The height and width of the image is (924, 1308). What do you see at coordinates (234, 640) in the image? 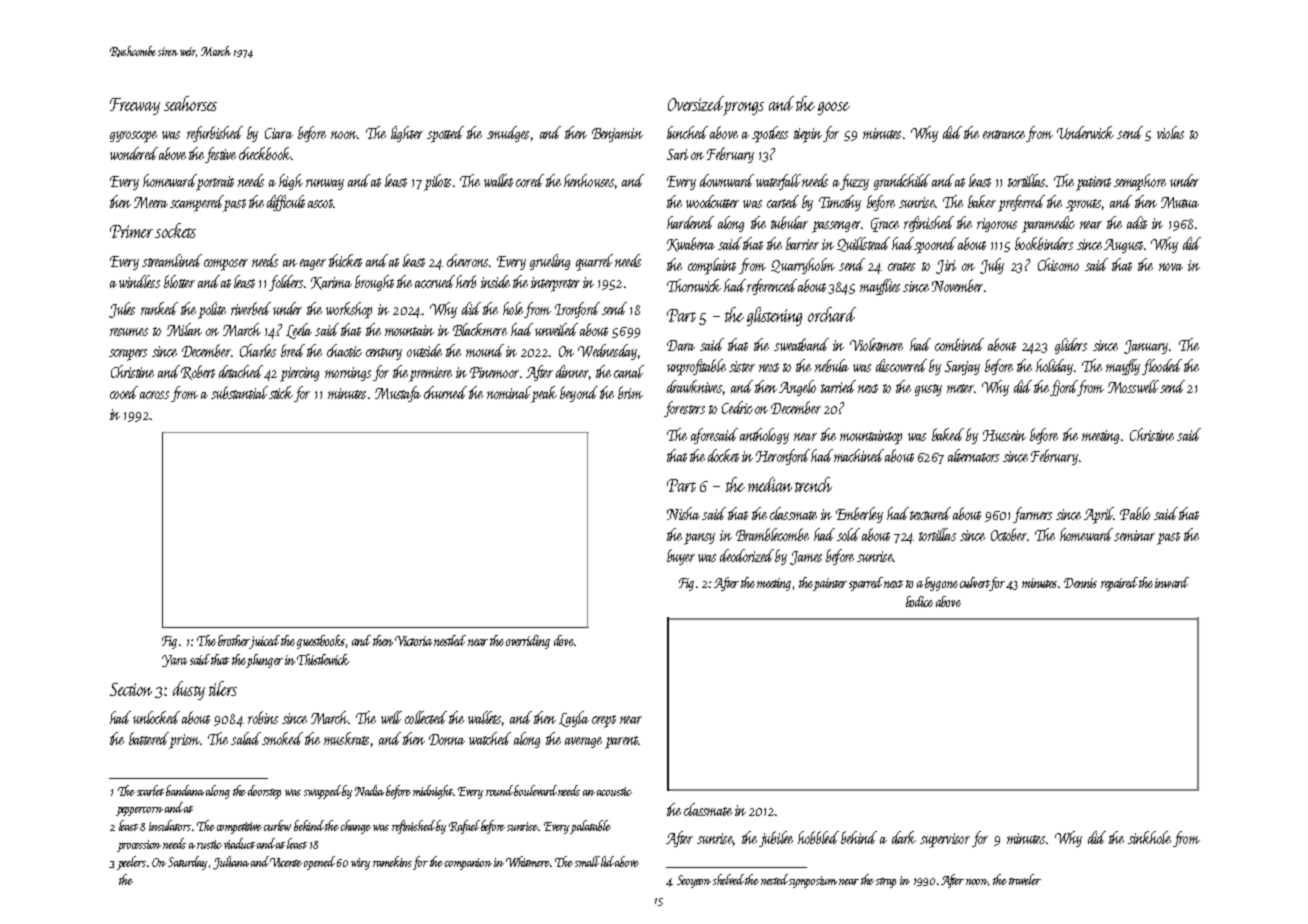
I see `brother` at bounding box center [234, 640].
